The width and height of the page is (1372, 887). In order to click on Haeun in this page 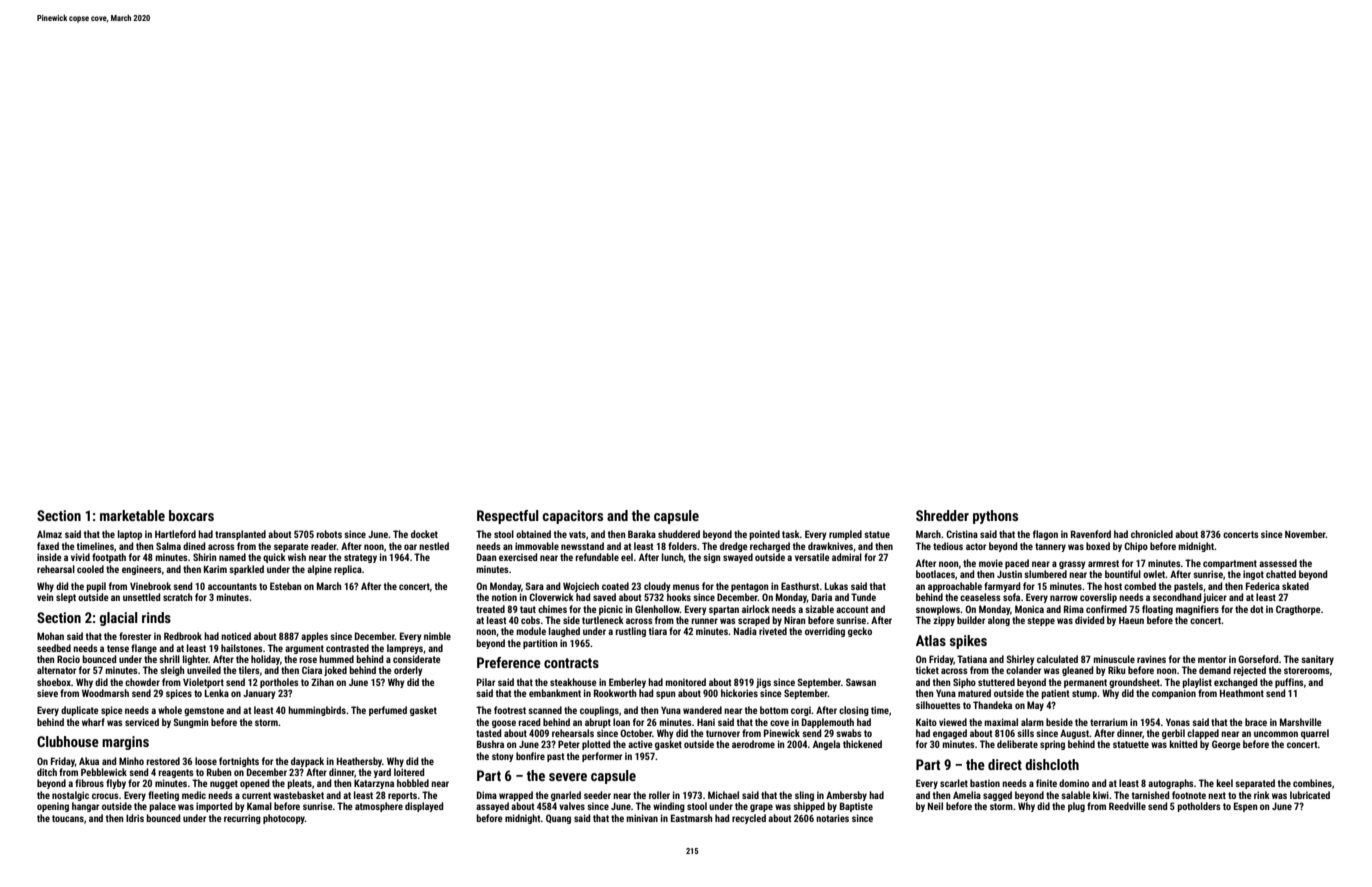, I will do `click(1131, 620)`.
